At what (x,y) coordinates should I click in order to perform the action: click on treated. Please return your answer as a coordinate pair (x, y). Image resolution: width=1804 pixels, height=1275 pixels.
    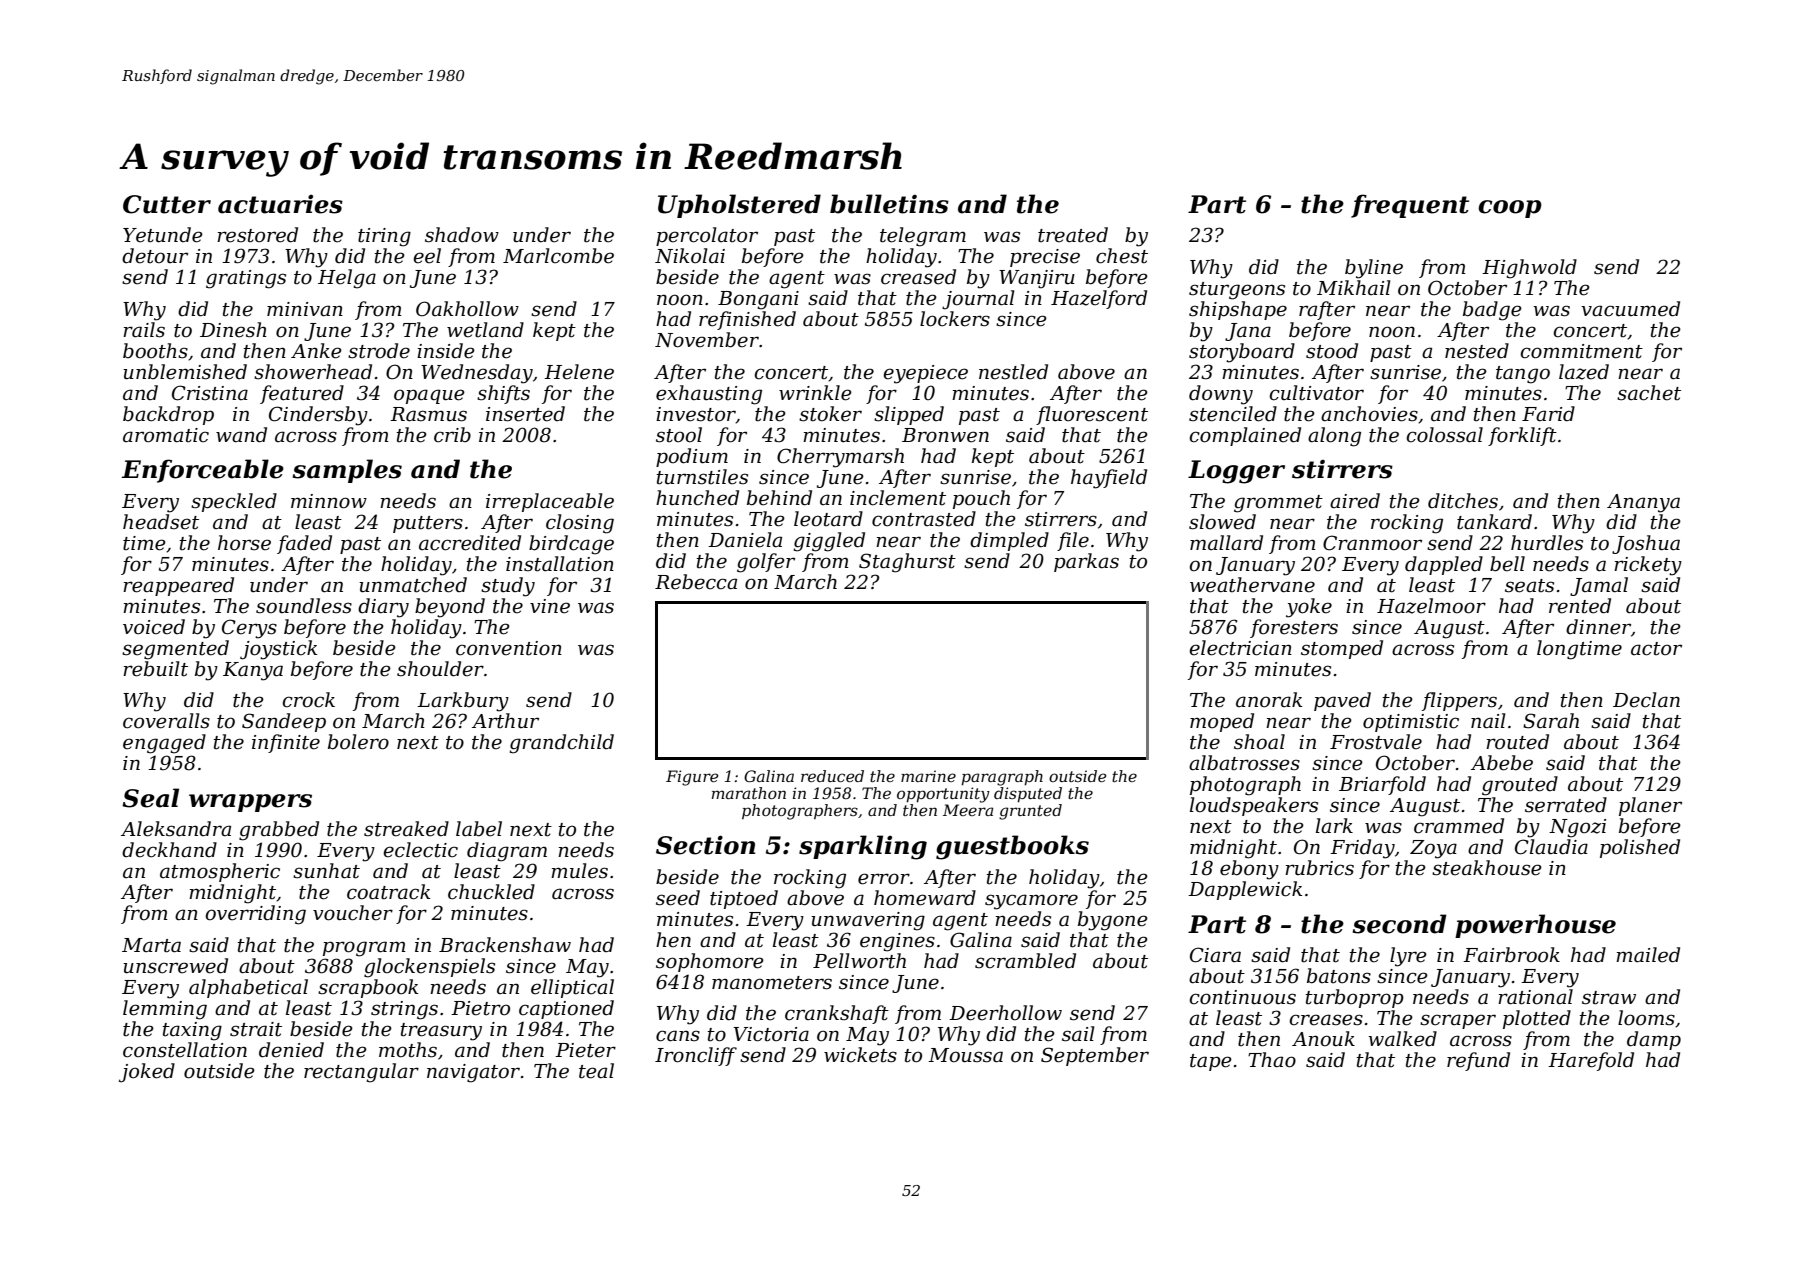
    Looking at the image, I should click on (1073, 235).
